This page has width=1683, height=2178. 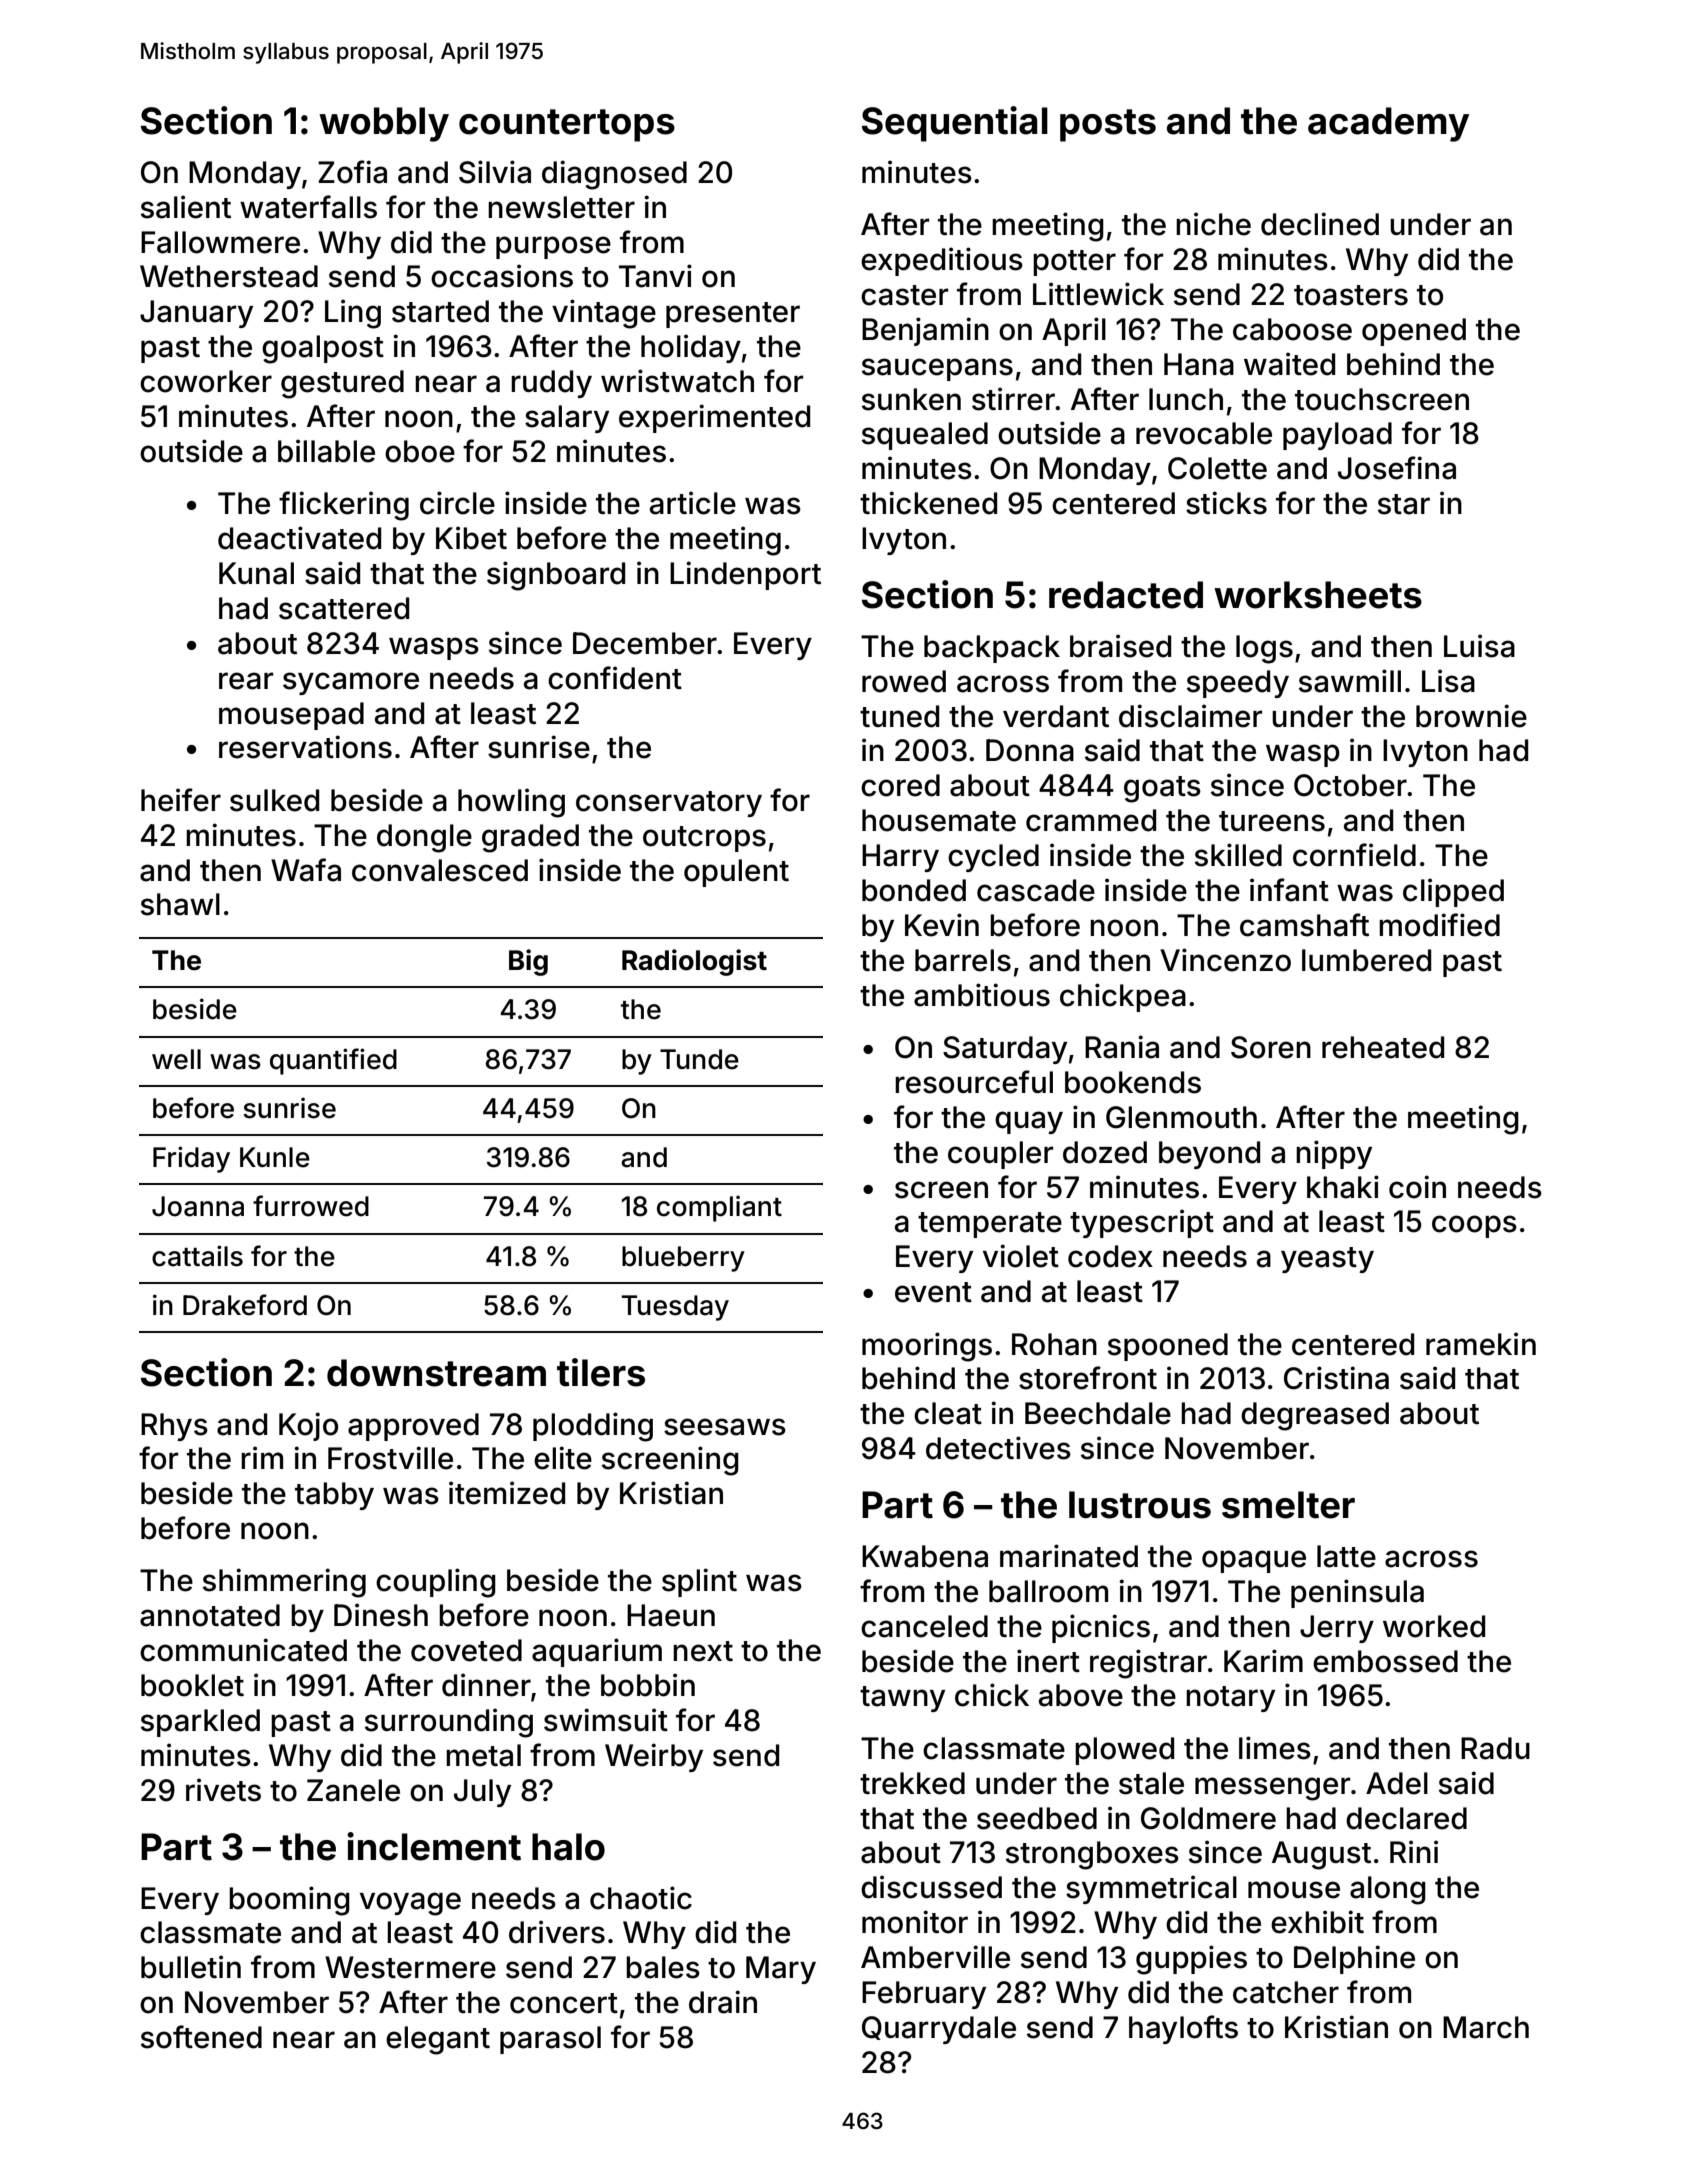 What do you see at coordinates (1230, 1699) in the page?
I see `notary` at bounding box center [1230, 1699].
